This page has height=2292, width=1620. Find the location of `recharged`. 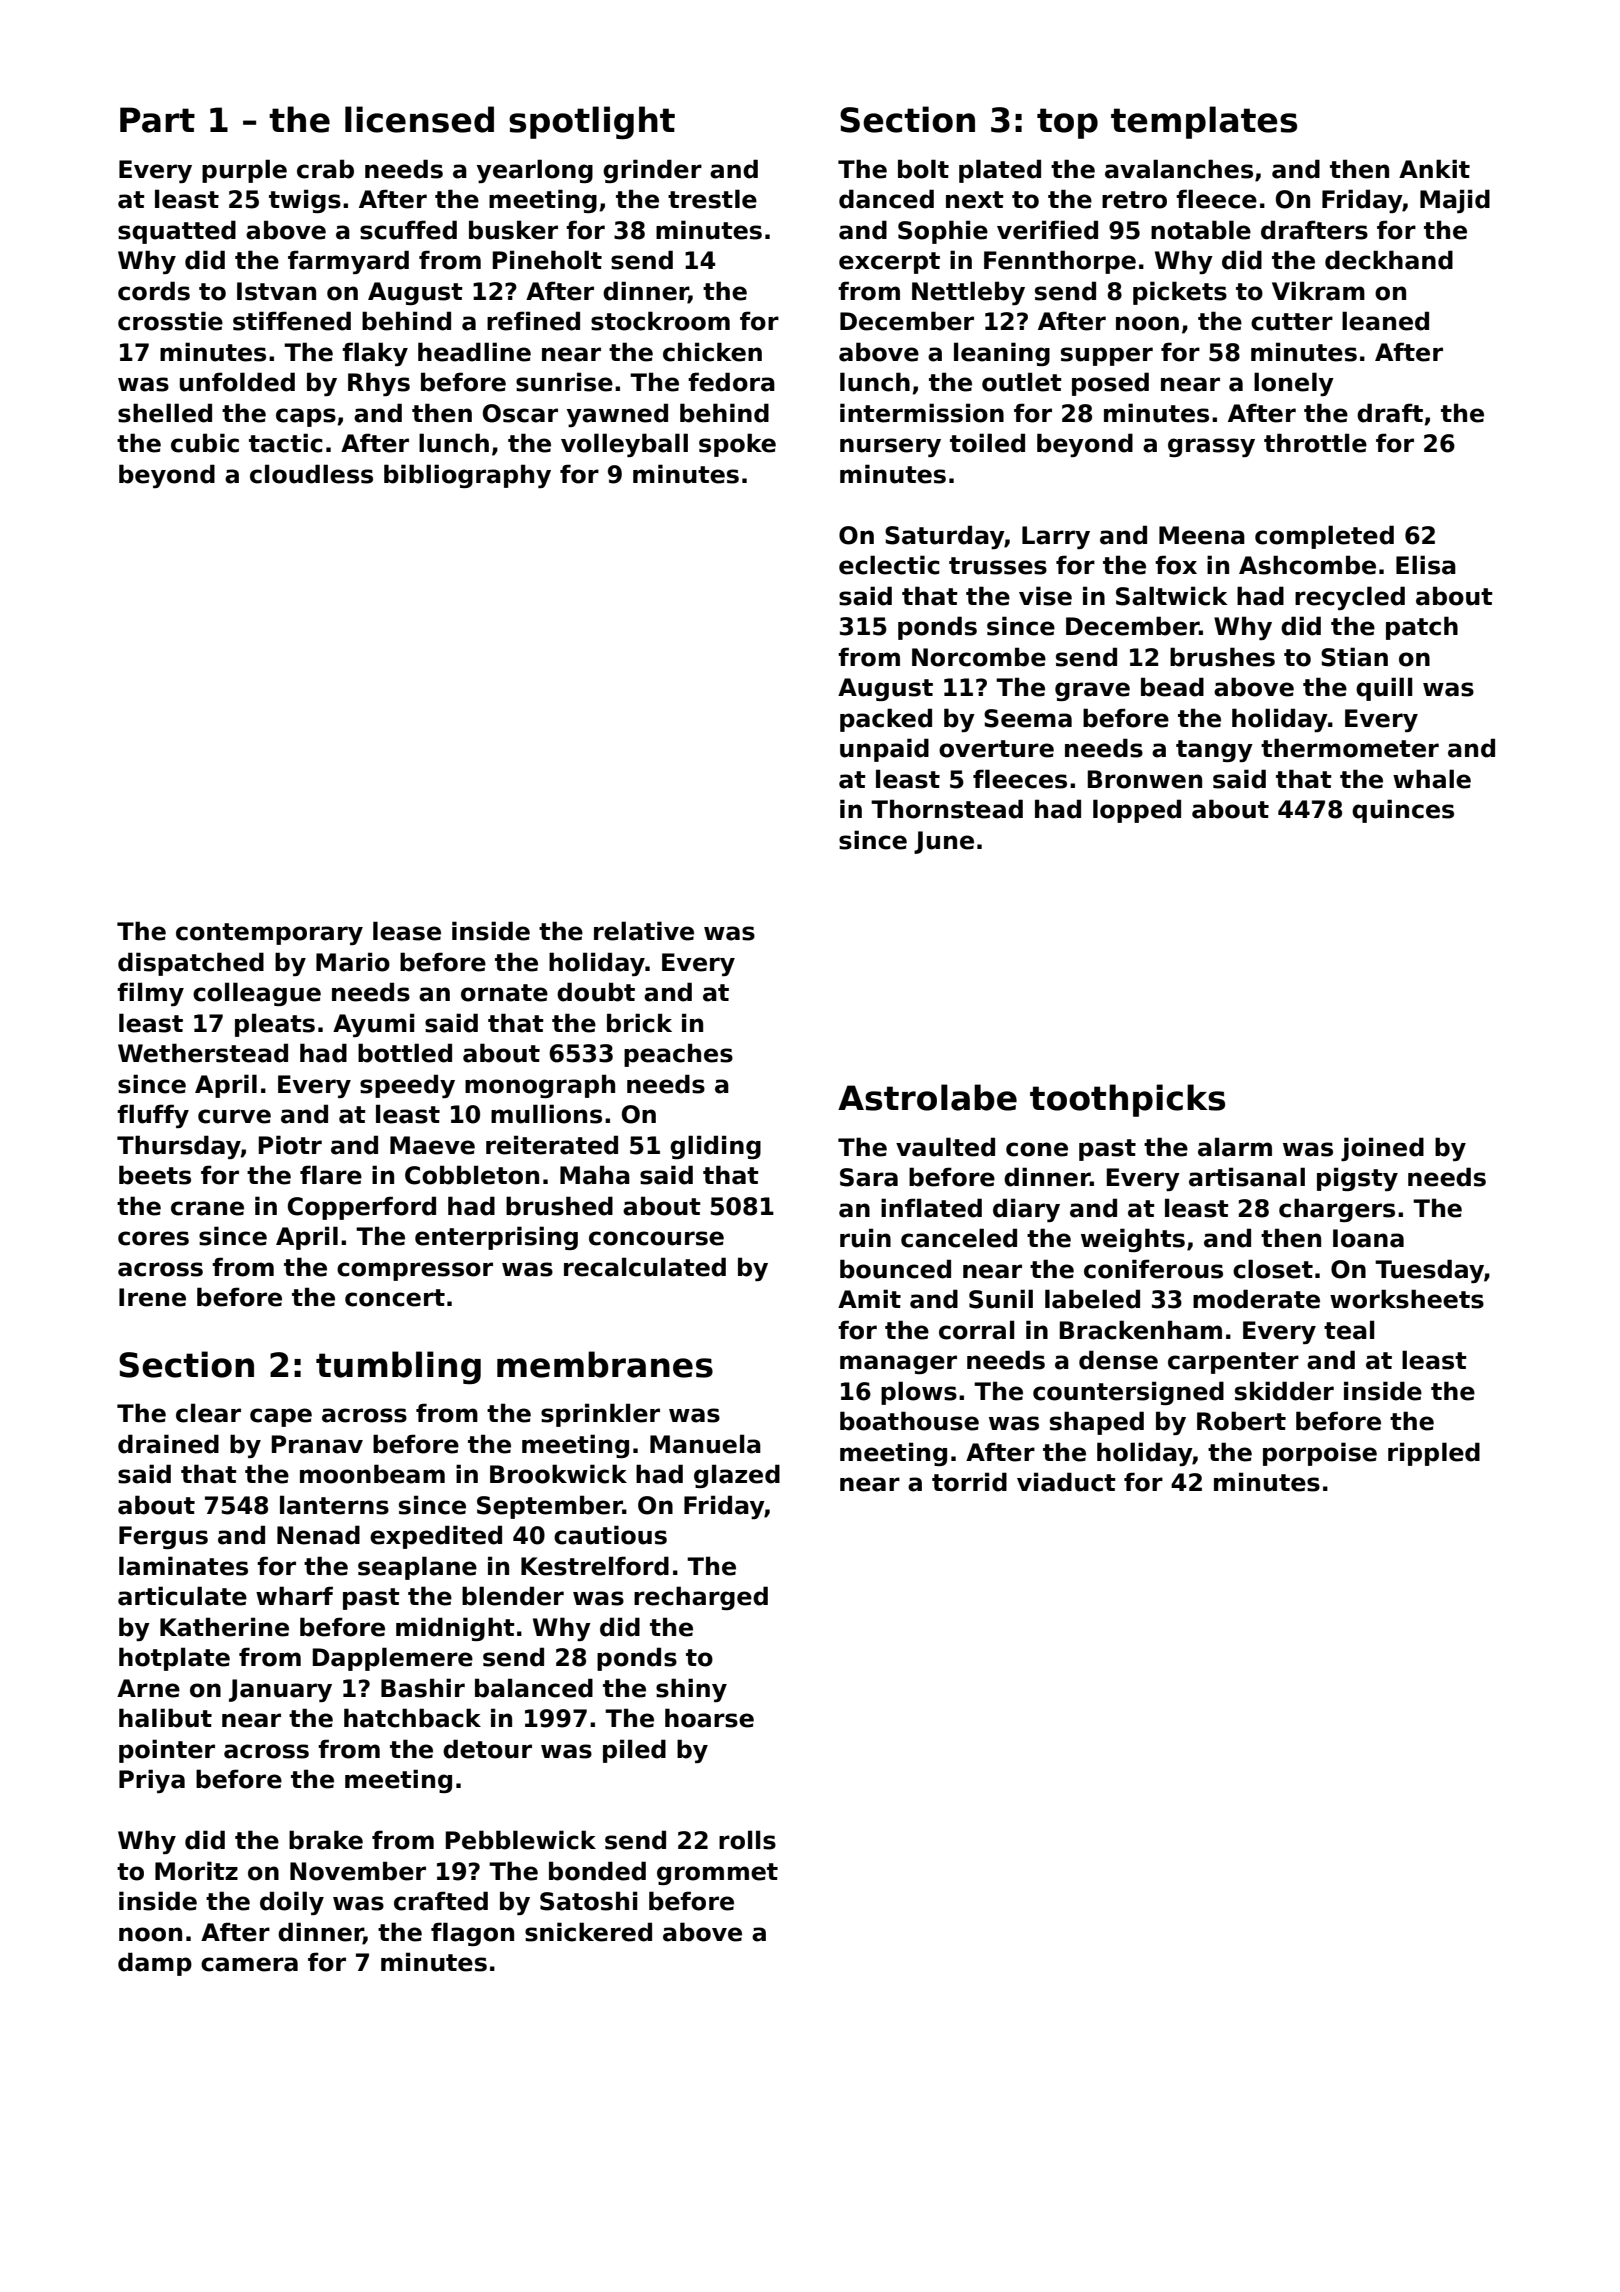

recharged is located at coordinates (701, 1598).
